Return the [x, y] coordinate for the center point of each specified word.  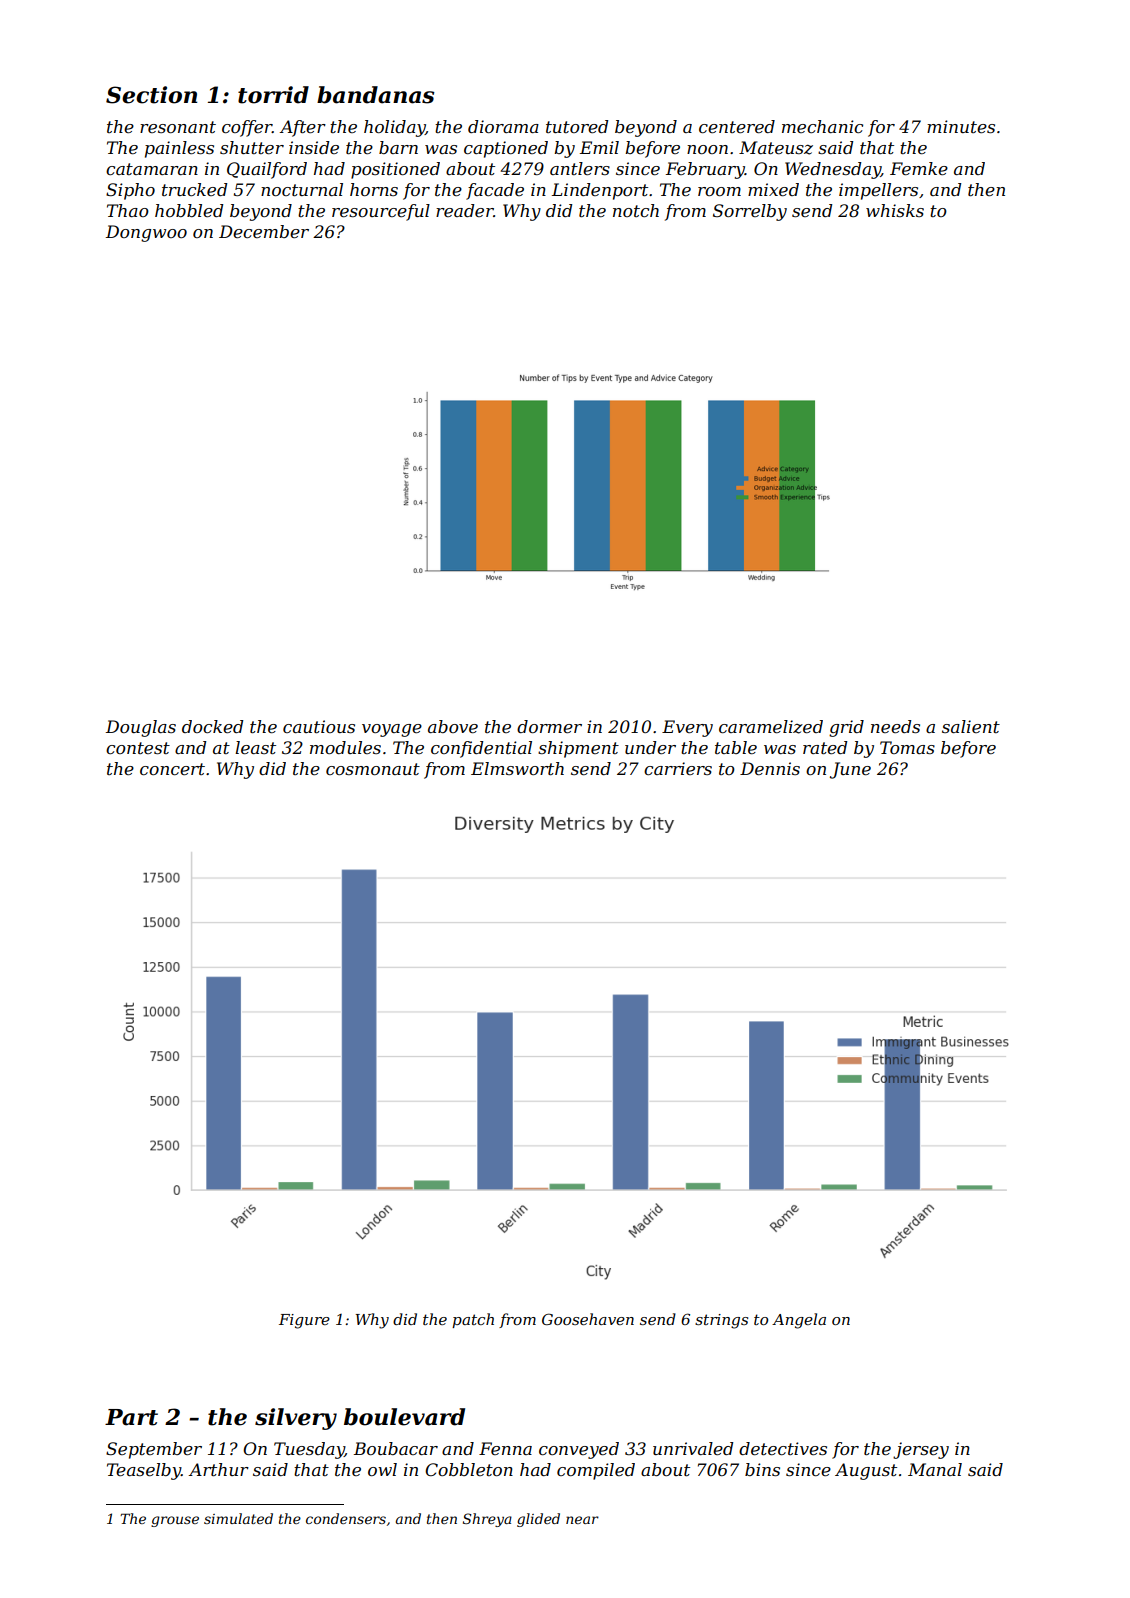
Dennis [770, 768]
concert [172, 769]
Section [151, 95]
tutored [577, 126]
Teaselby [144, 1471]
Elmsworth [517, 768]
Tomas [907, 747]
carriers [678, 768]
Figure [304, 1321]
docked [212, 726]
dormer [549, 726]
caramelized [771, 727]
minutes [961, 126]
